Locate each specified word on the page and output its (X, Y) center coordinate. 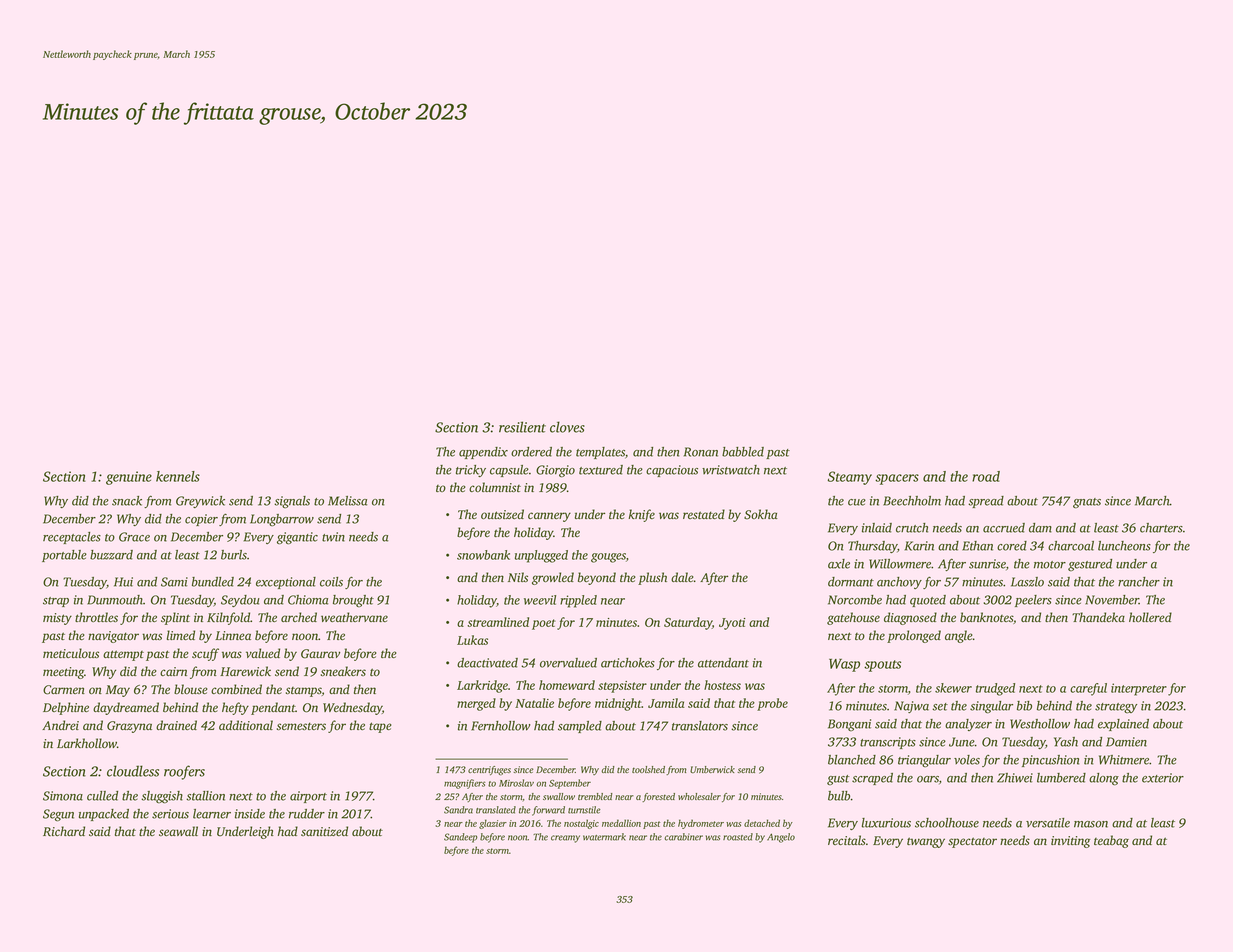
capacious (672, 471)
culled (102, 796)
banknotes (986, 617)
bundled (213, 582)
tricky (471, 471)
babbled (743, 452)
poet (544, 624)
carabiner (683, 837)
